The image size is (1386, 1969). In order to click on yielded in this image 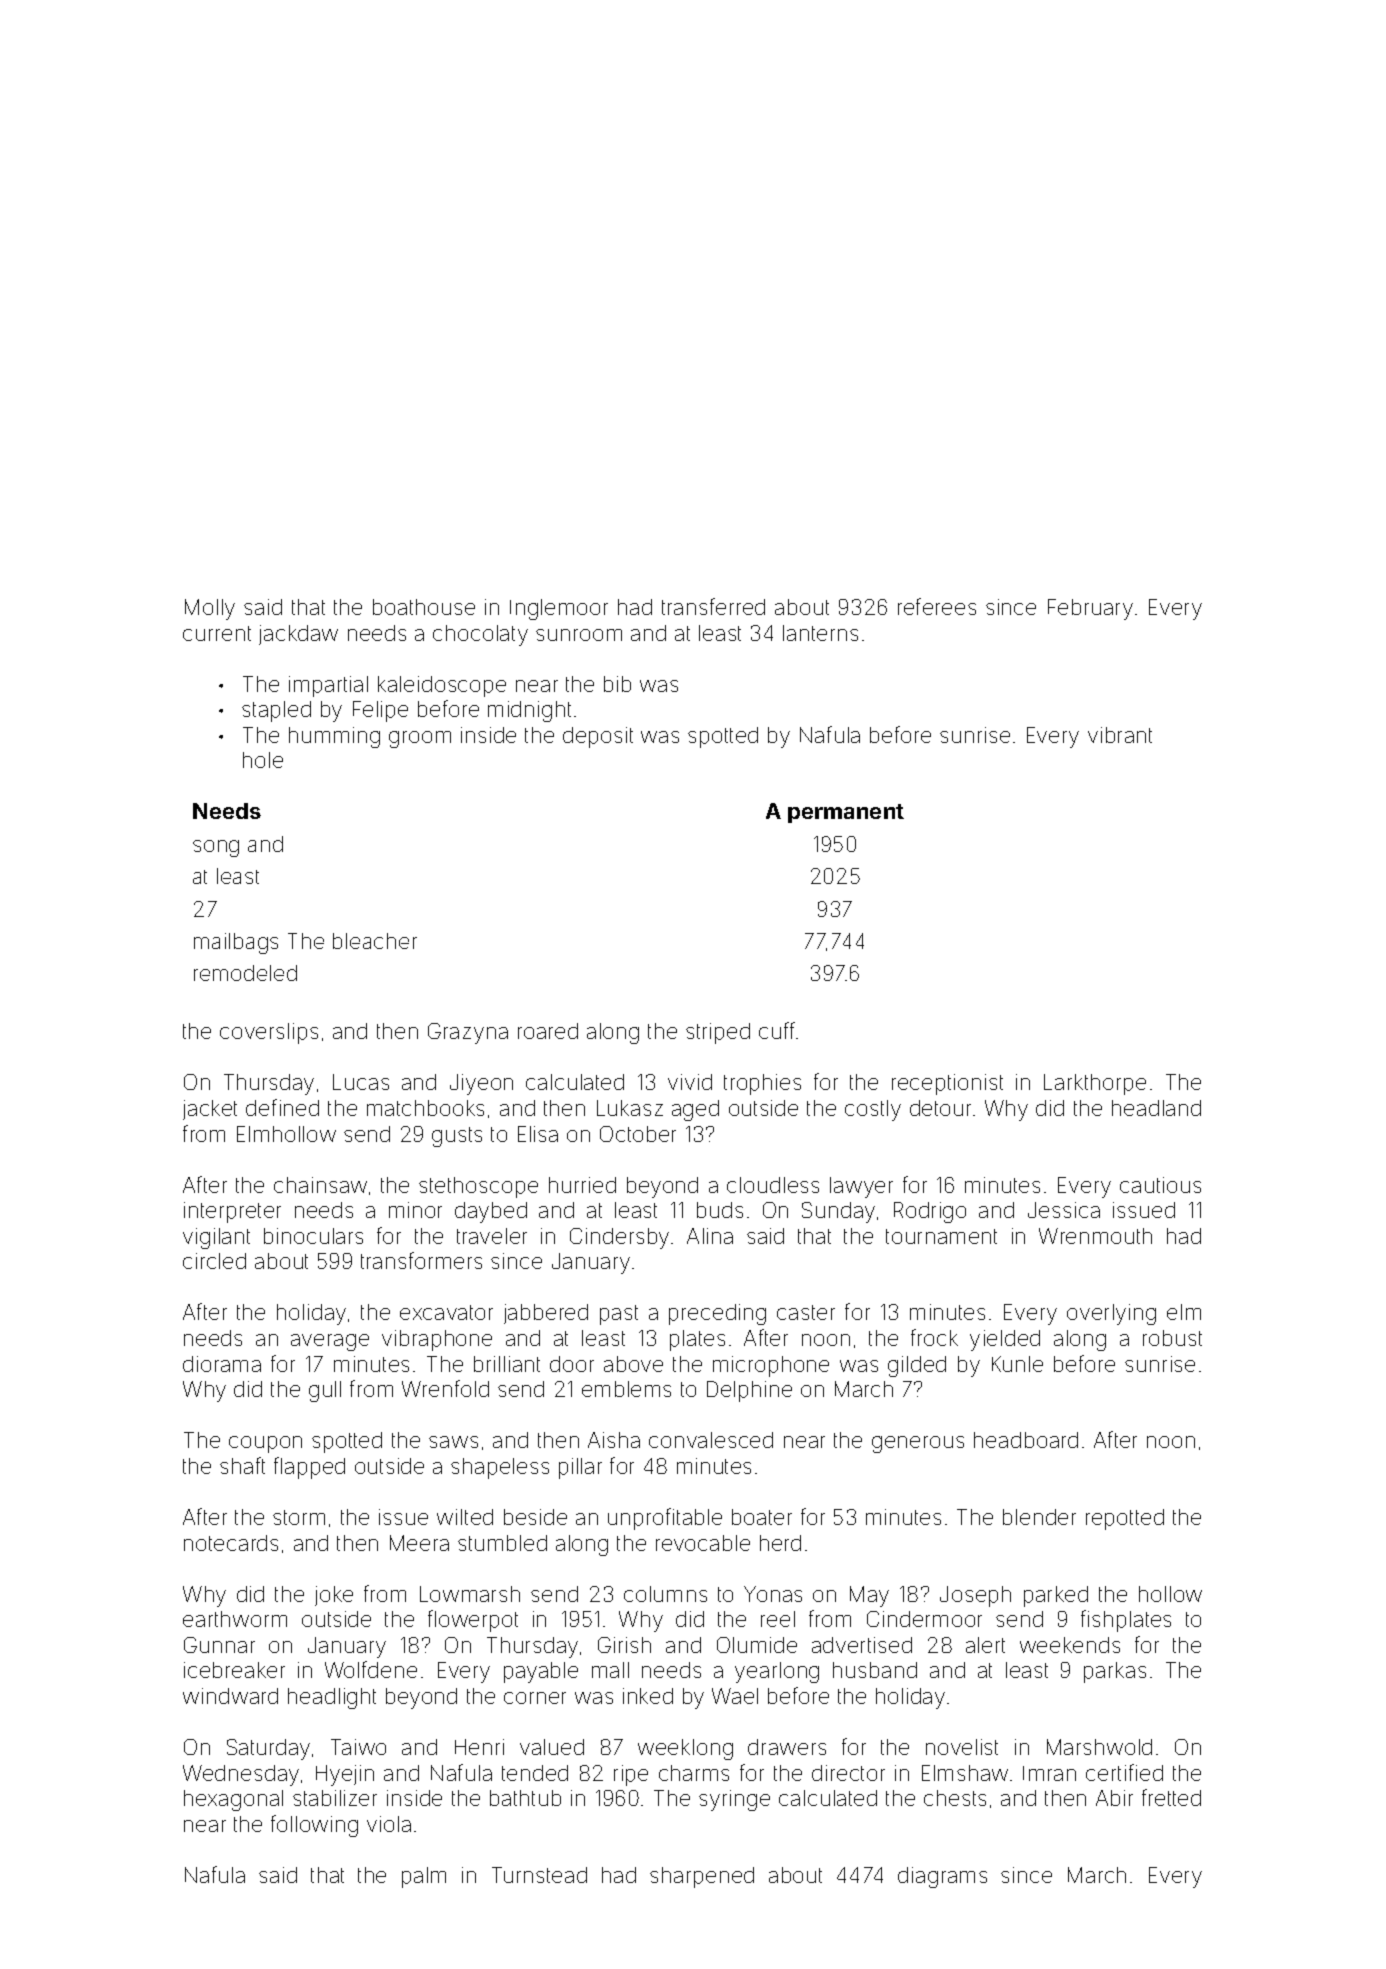, I will do `click(1005, 1340)`.
